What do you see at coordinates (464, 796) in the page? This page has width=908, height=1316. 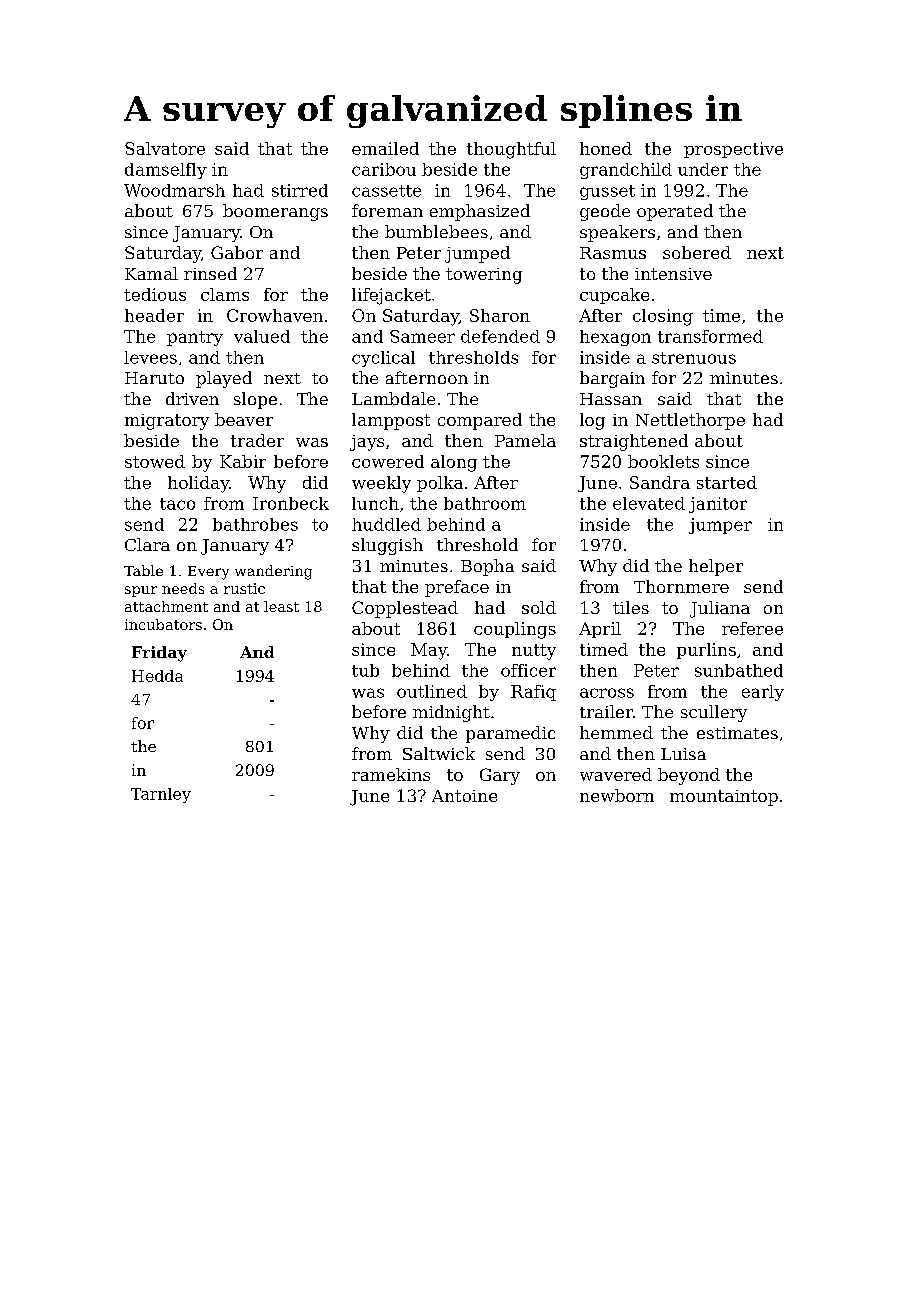 I see `Antoine` at bounding box center [464, 796].
